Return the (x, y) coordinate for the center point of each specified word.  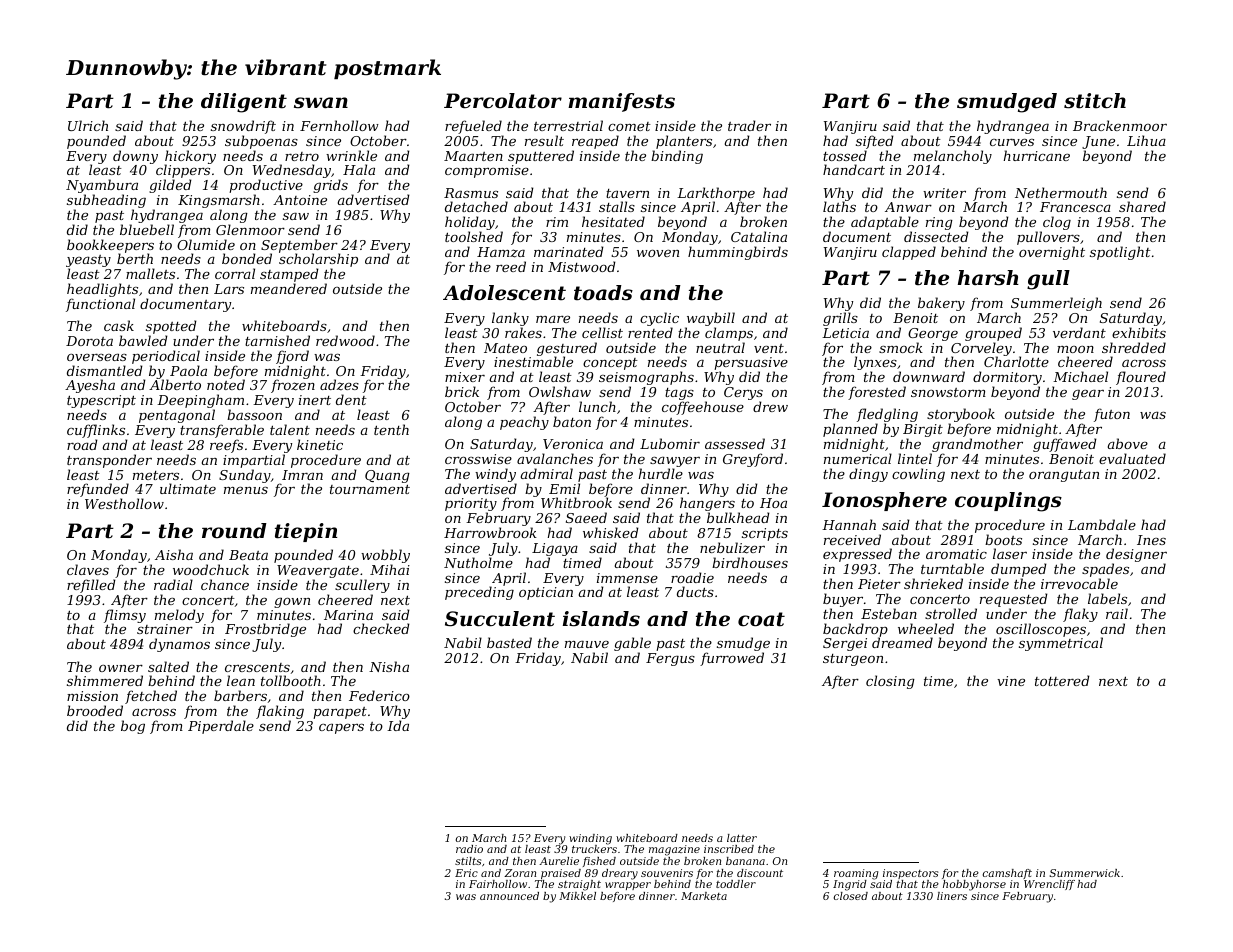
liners (952, 896)
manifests (621, 102)
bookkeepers (110, 246)
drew (770, 406)
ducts (695, 591)
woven (658, 253)
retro (302, 156)
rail (1117, 613)
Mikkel (577, 896)
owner (121, 668)
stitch (1095, 101)
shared (1142, 206)
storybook (961, 416)
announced (509, 896)
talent (290, 429)
